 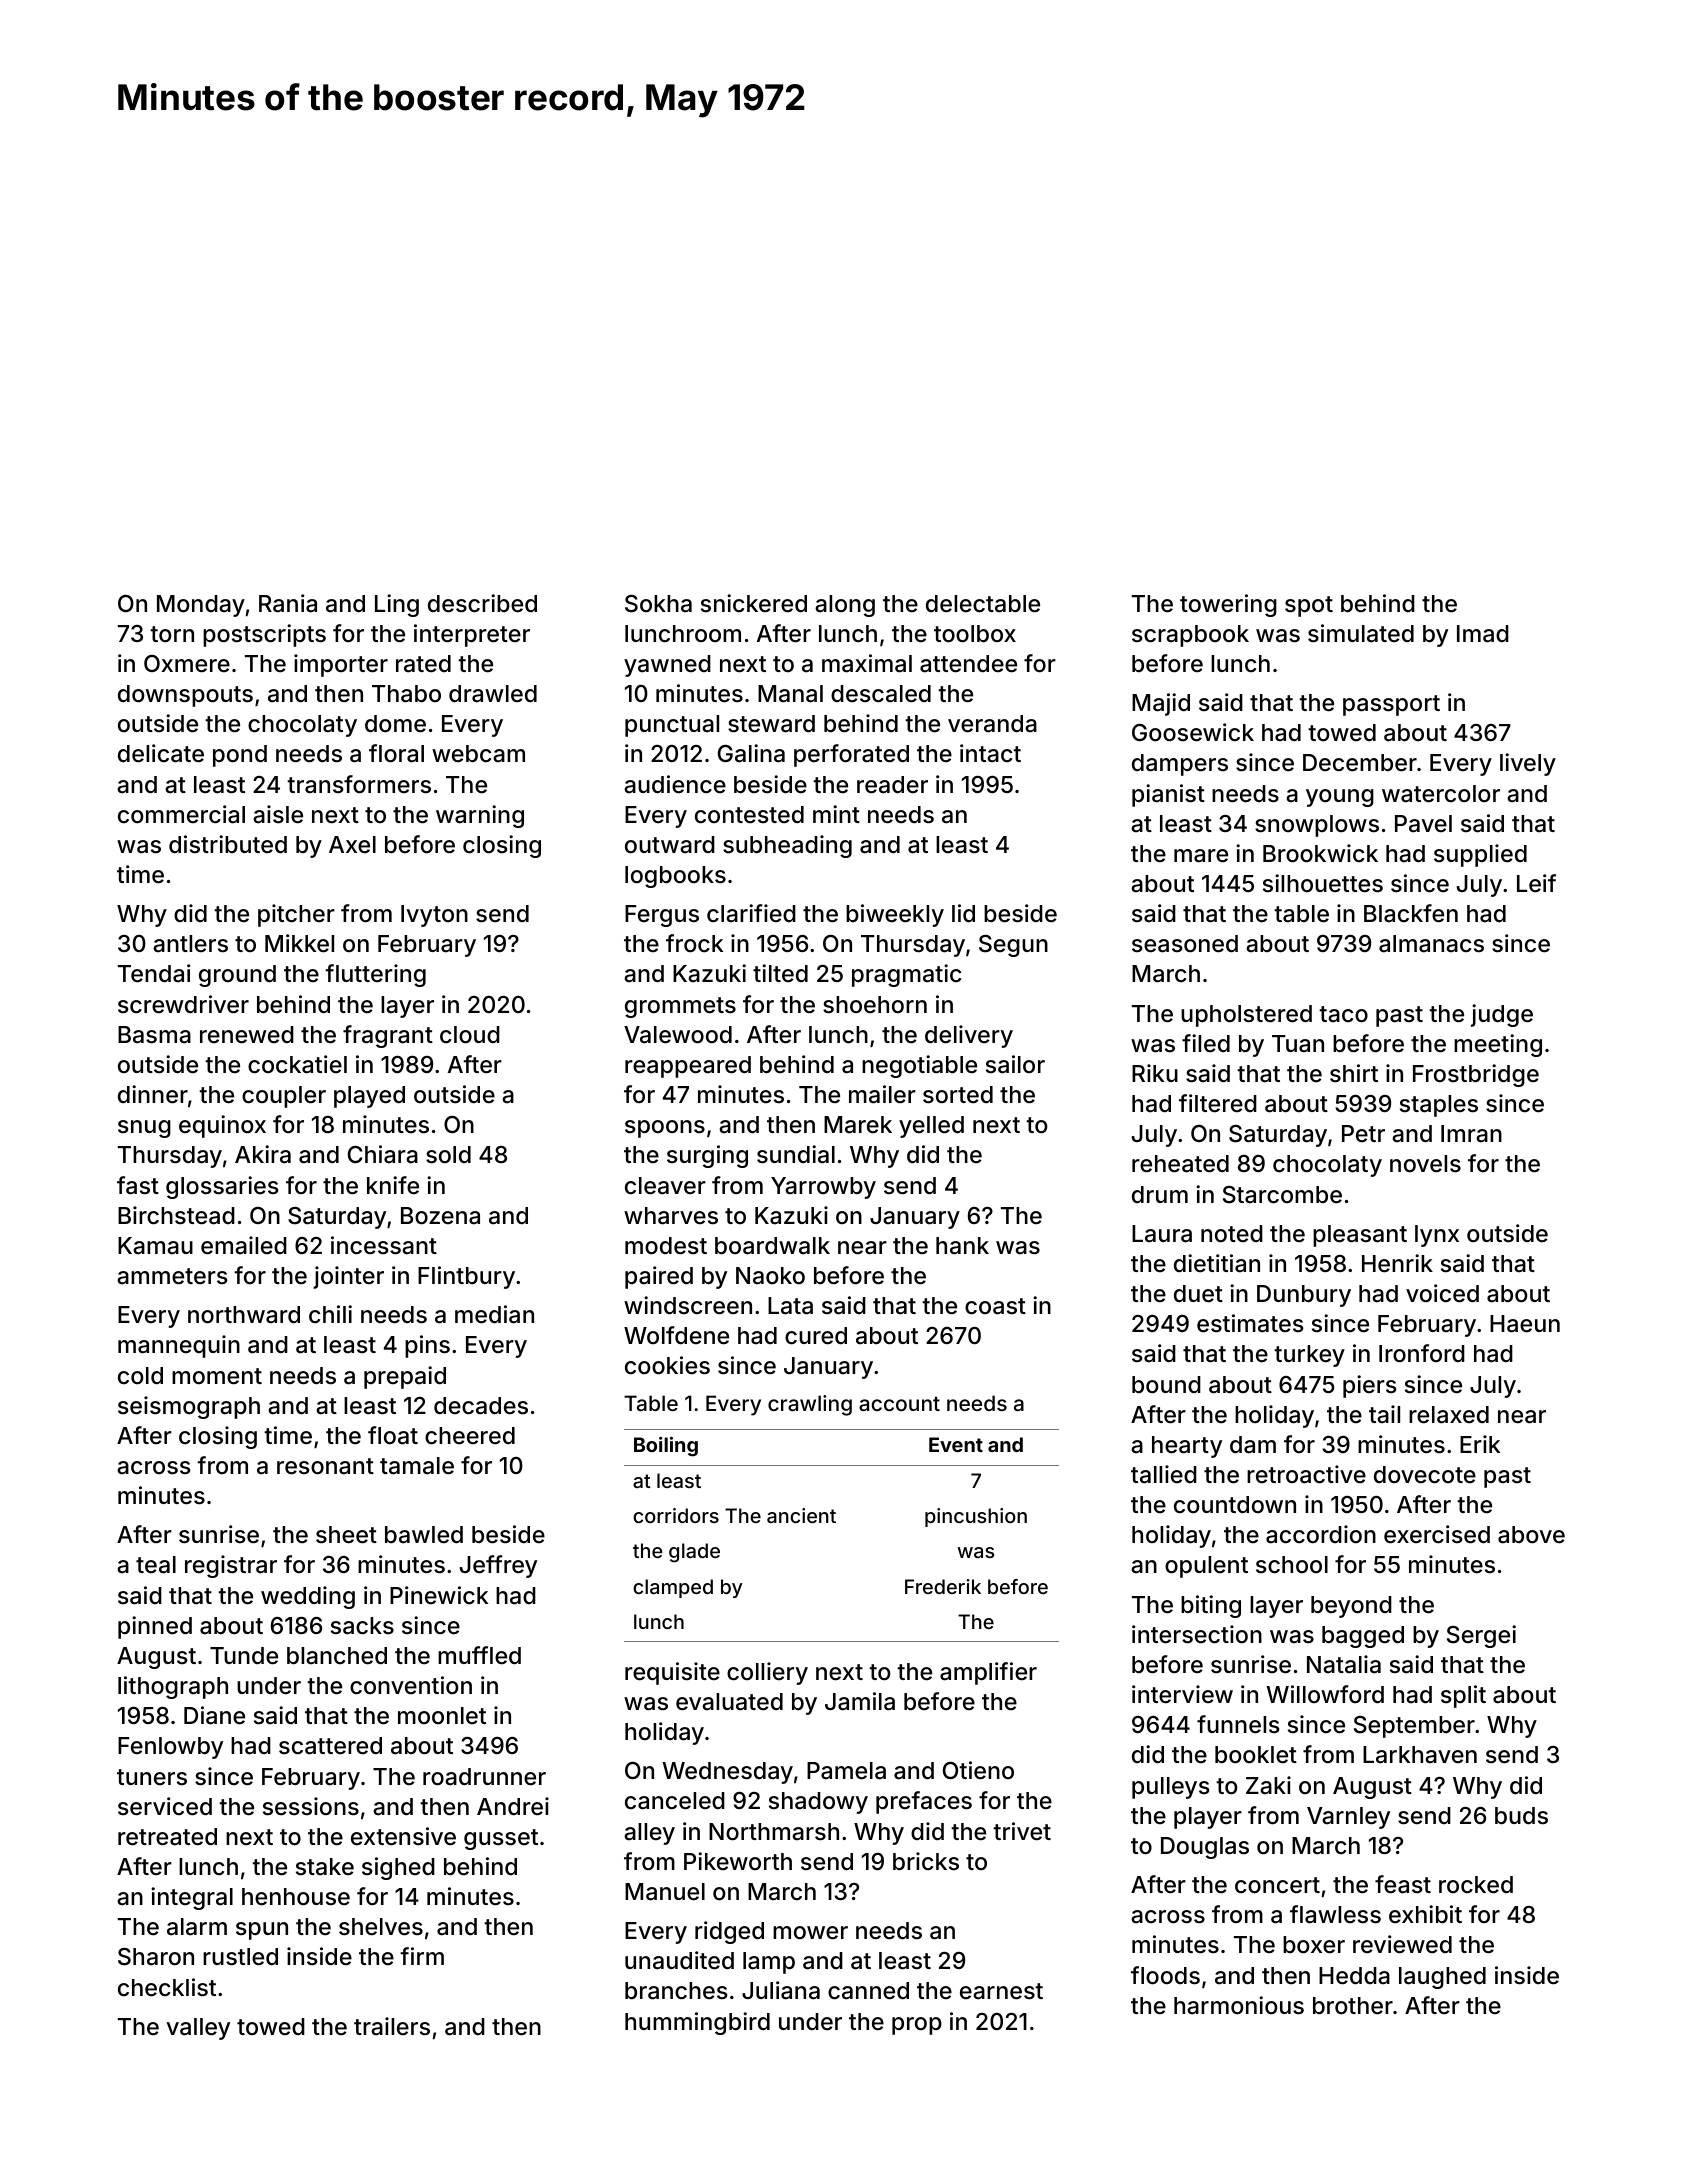 What do you see at coordinates (484, 1777) in the screenshot?
I see `roadrunner` at bounding box center [484, 1777].
